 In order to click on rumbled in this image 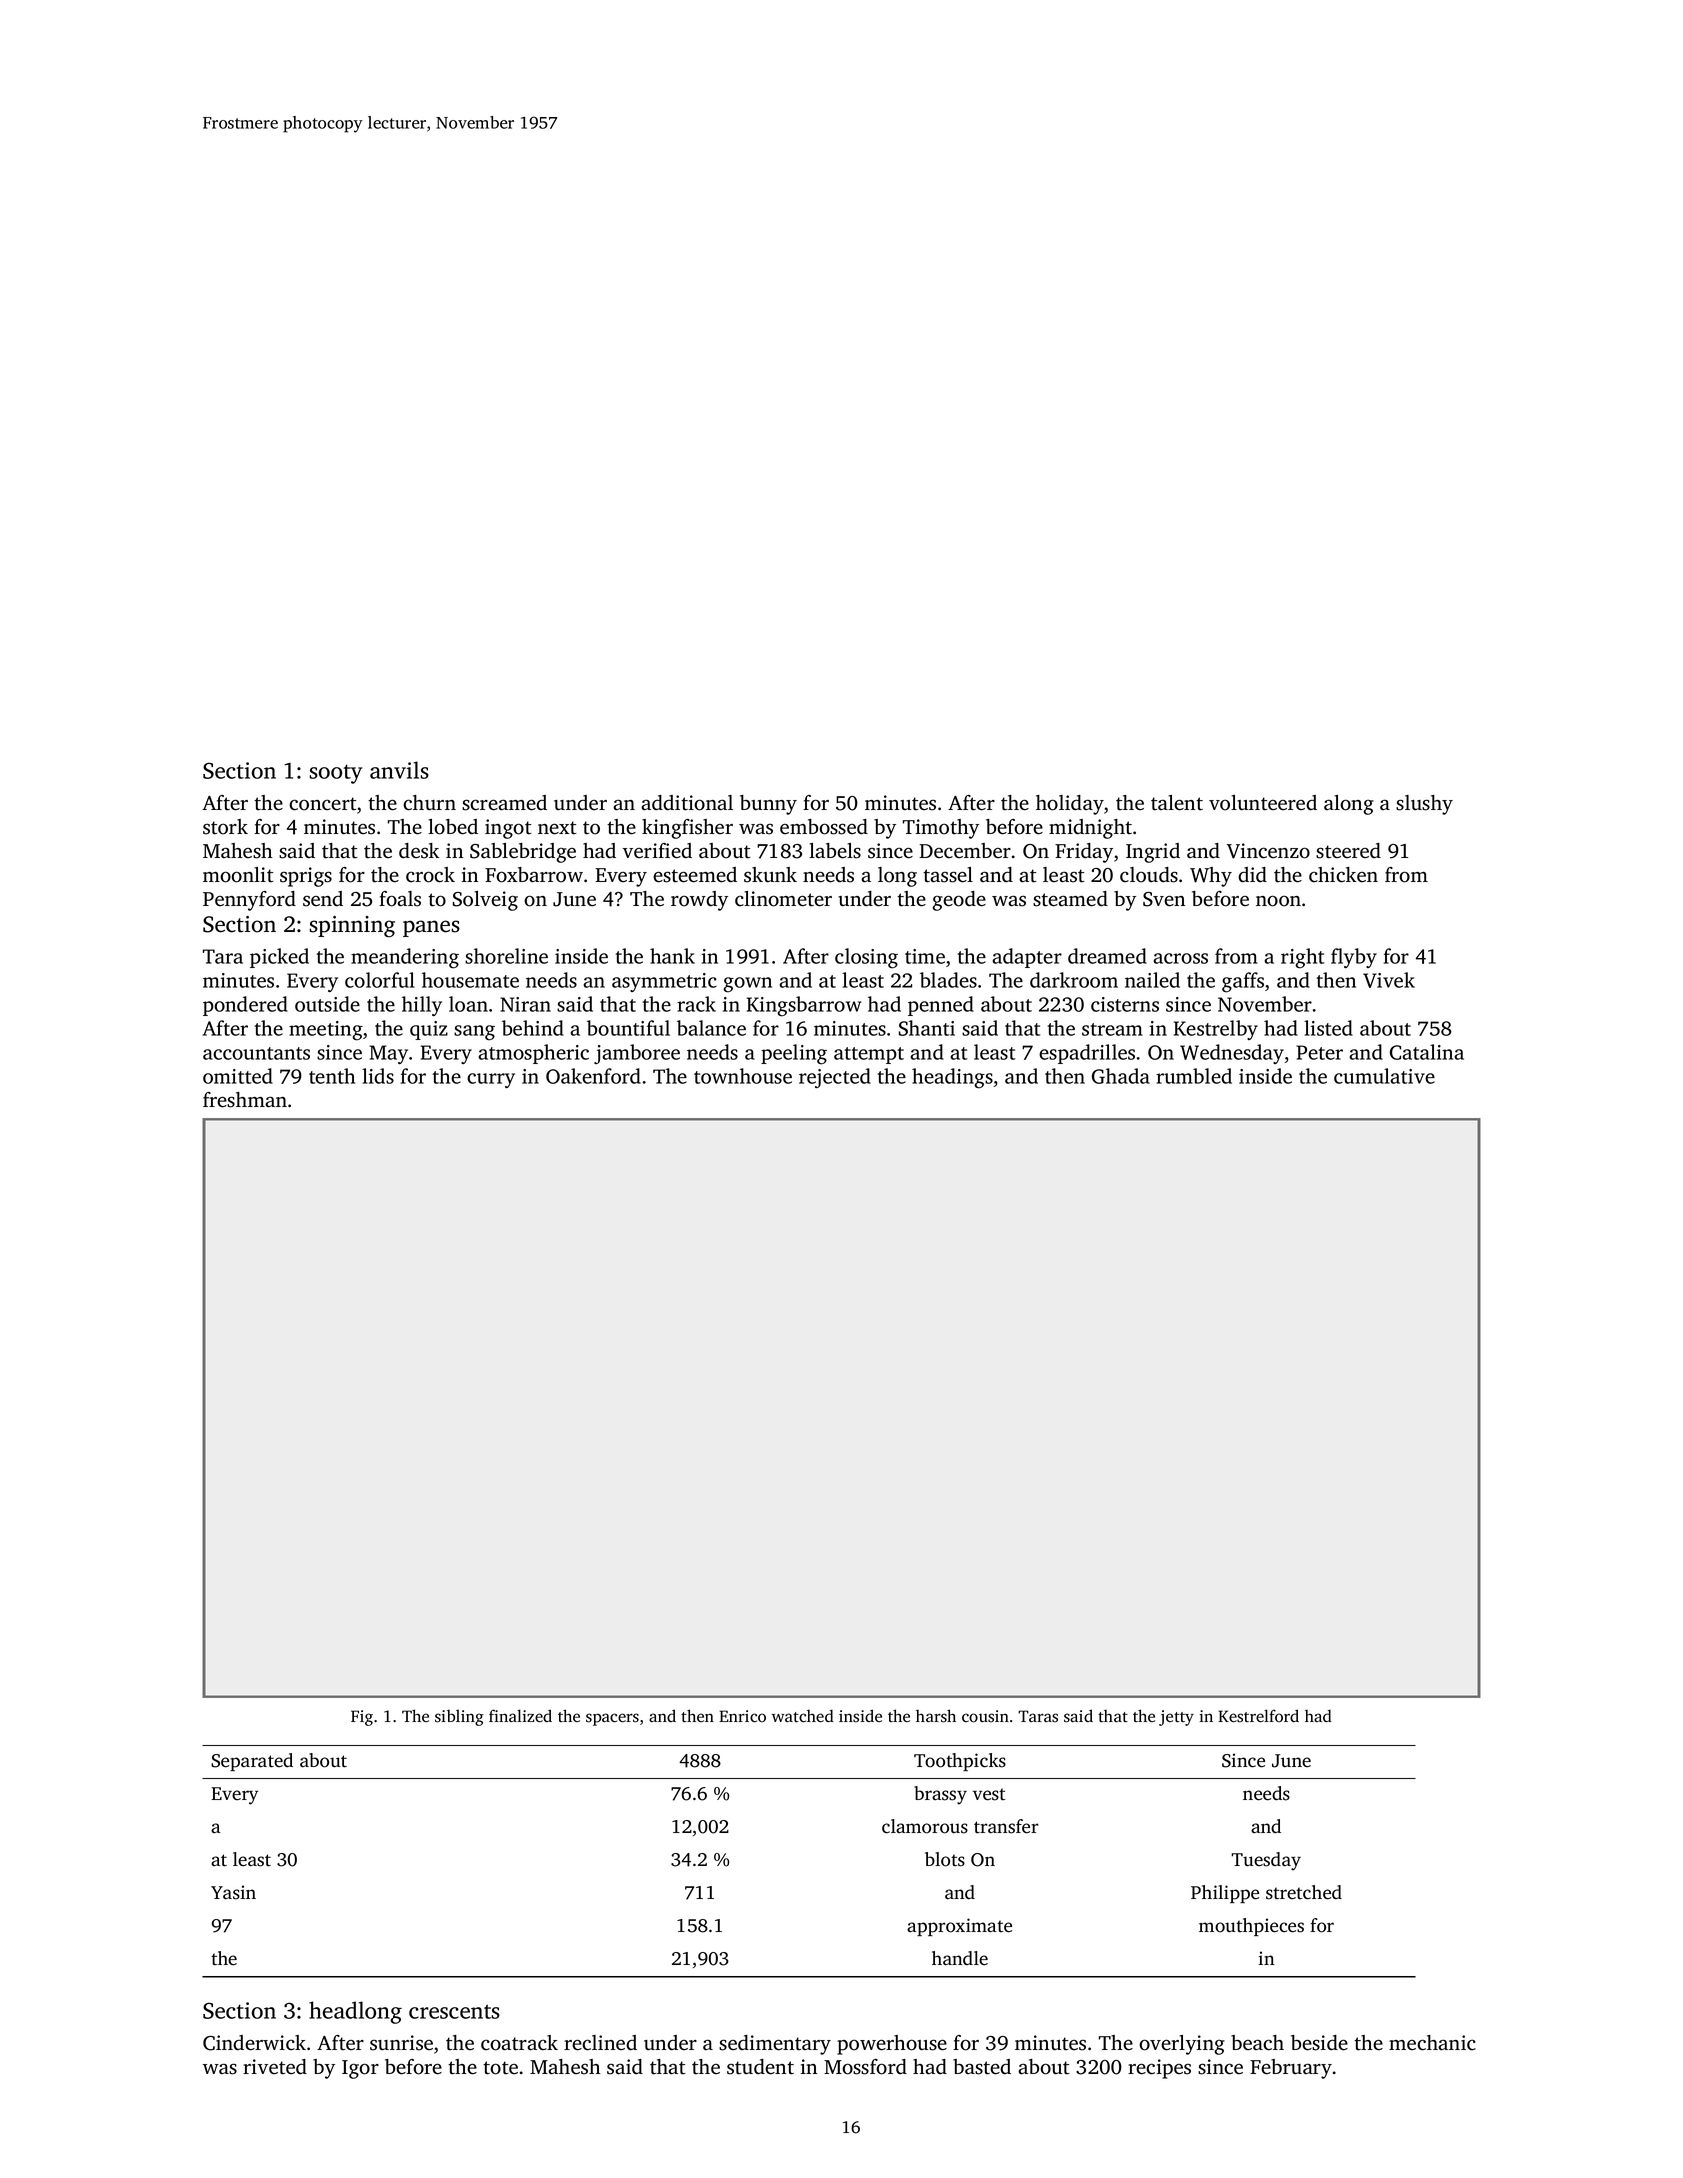, I will do `click(1194, 1076)`.
